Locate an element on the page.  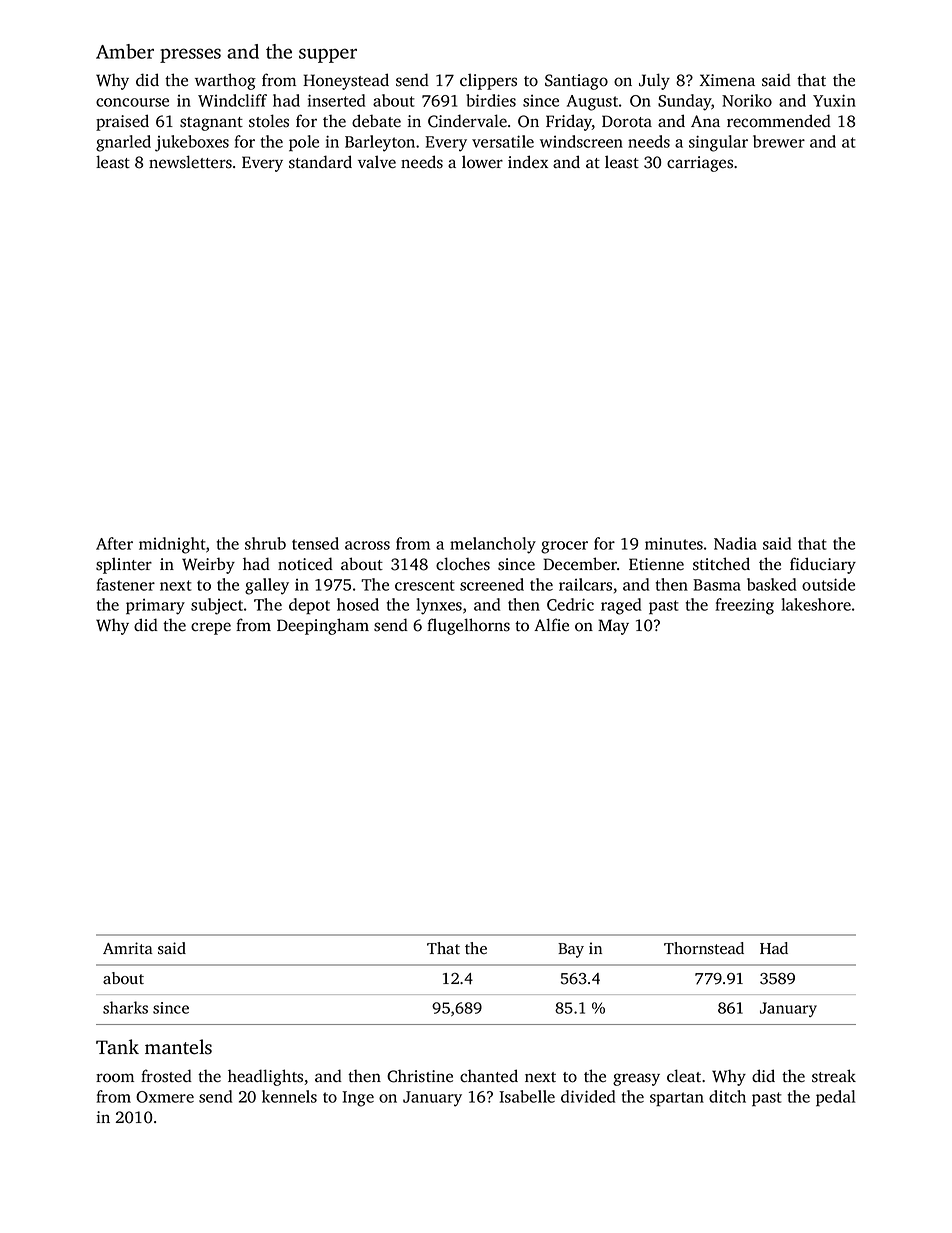
carriages is located at coordinates (700, 164).
